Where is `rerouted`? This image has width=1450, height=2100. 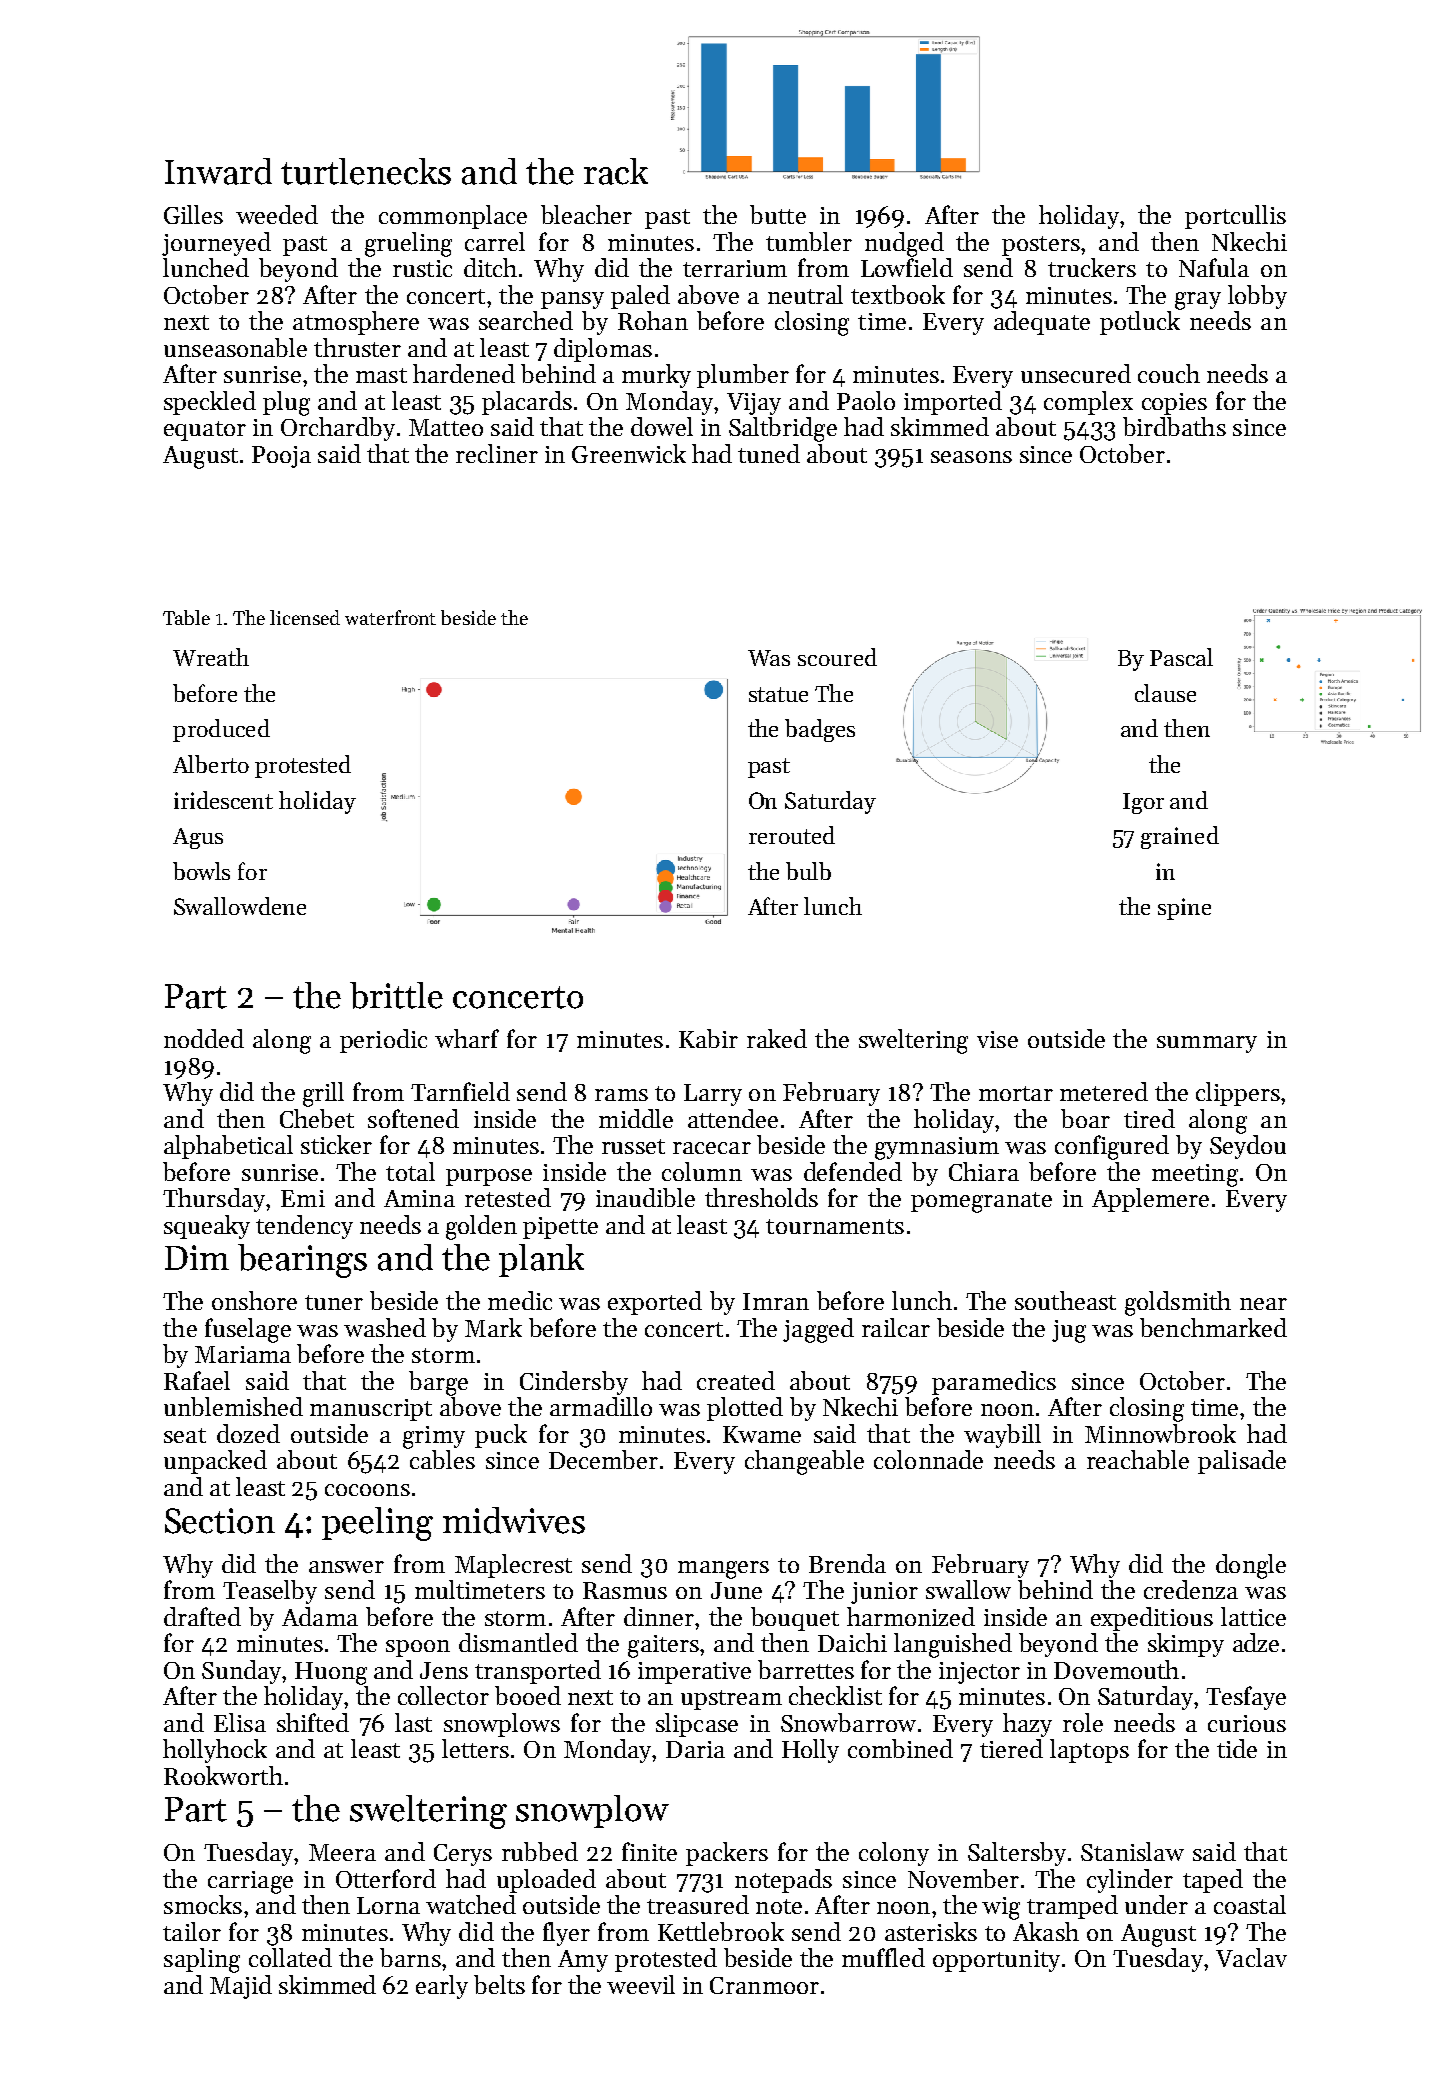 rerouted is located at coordinates (792, 835).
